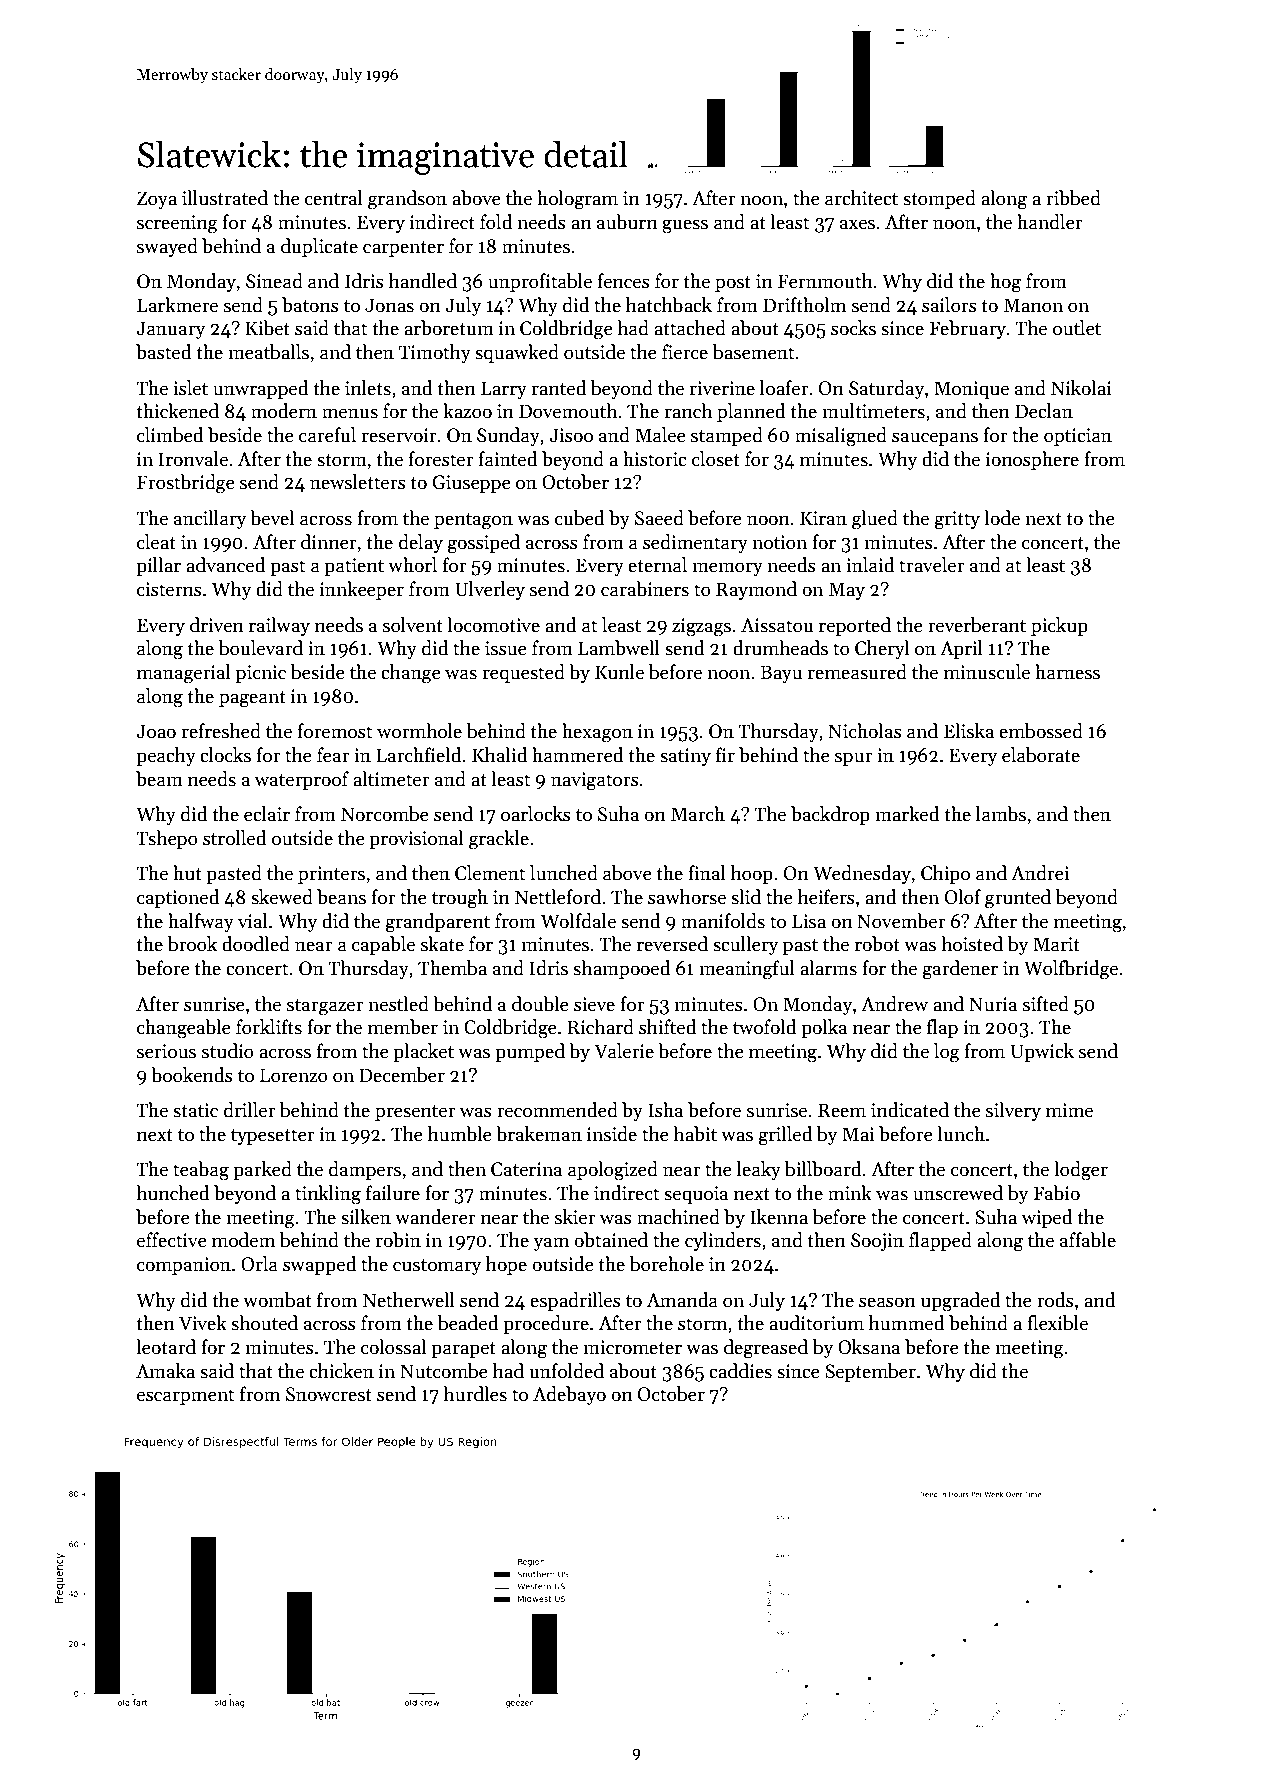 This image has width=1264, height=1787. What do you see at coordinates (910, 1110) in the image?
I see `indicated` at bounding box center [910, 1110].
